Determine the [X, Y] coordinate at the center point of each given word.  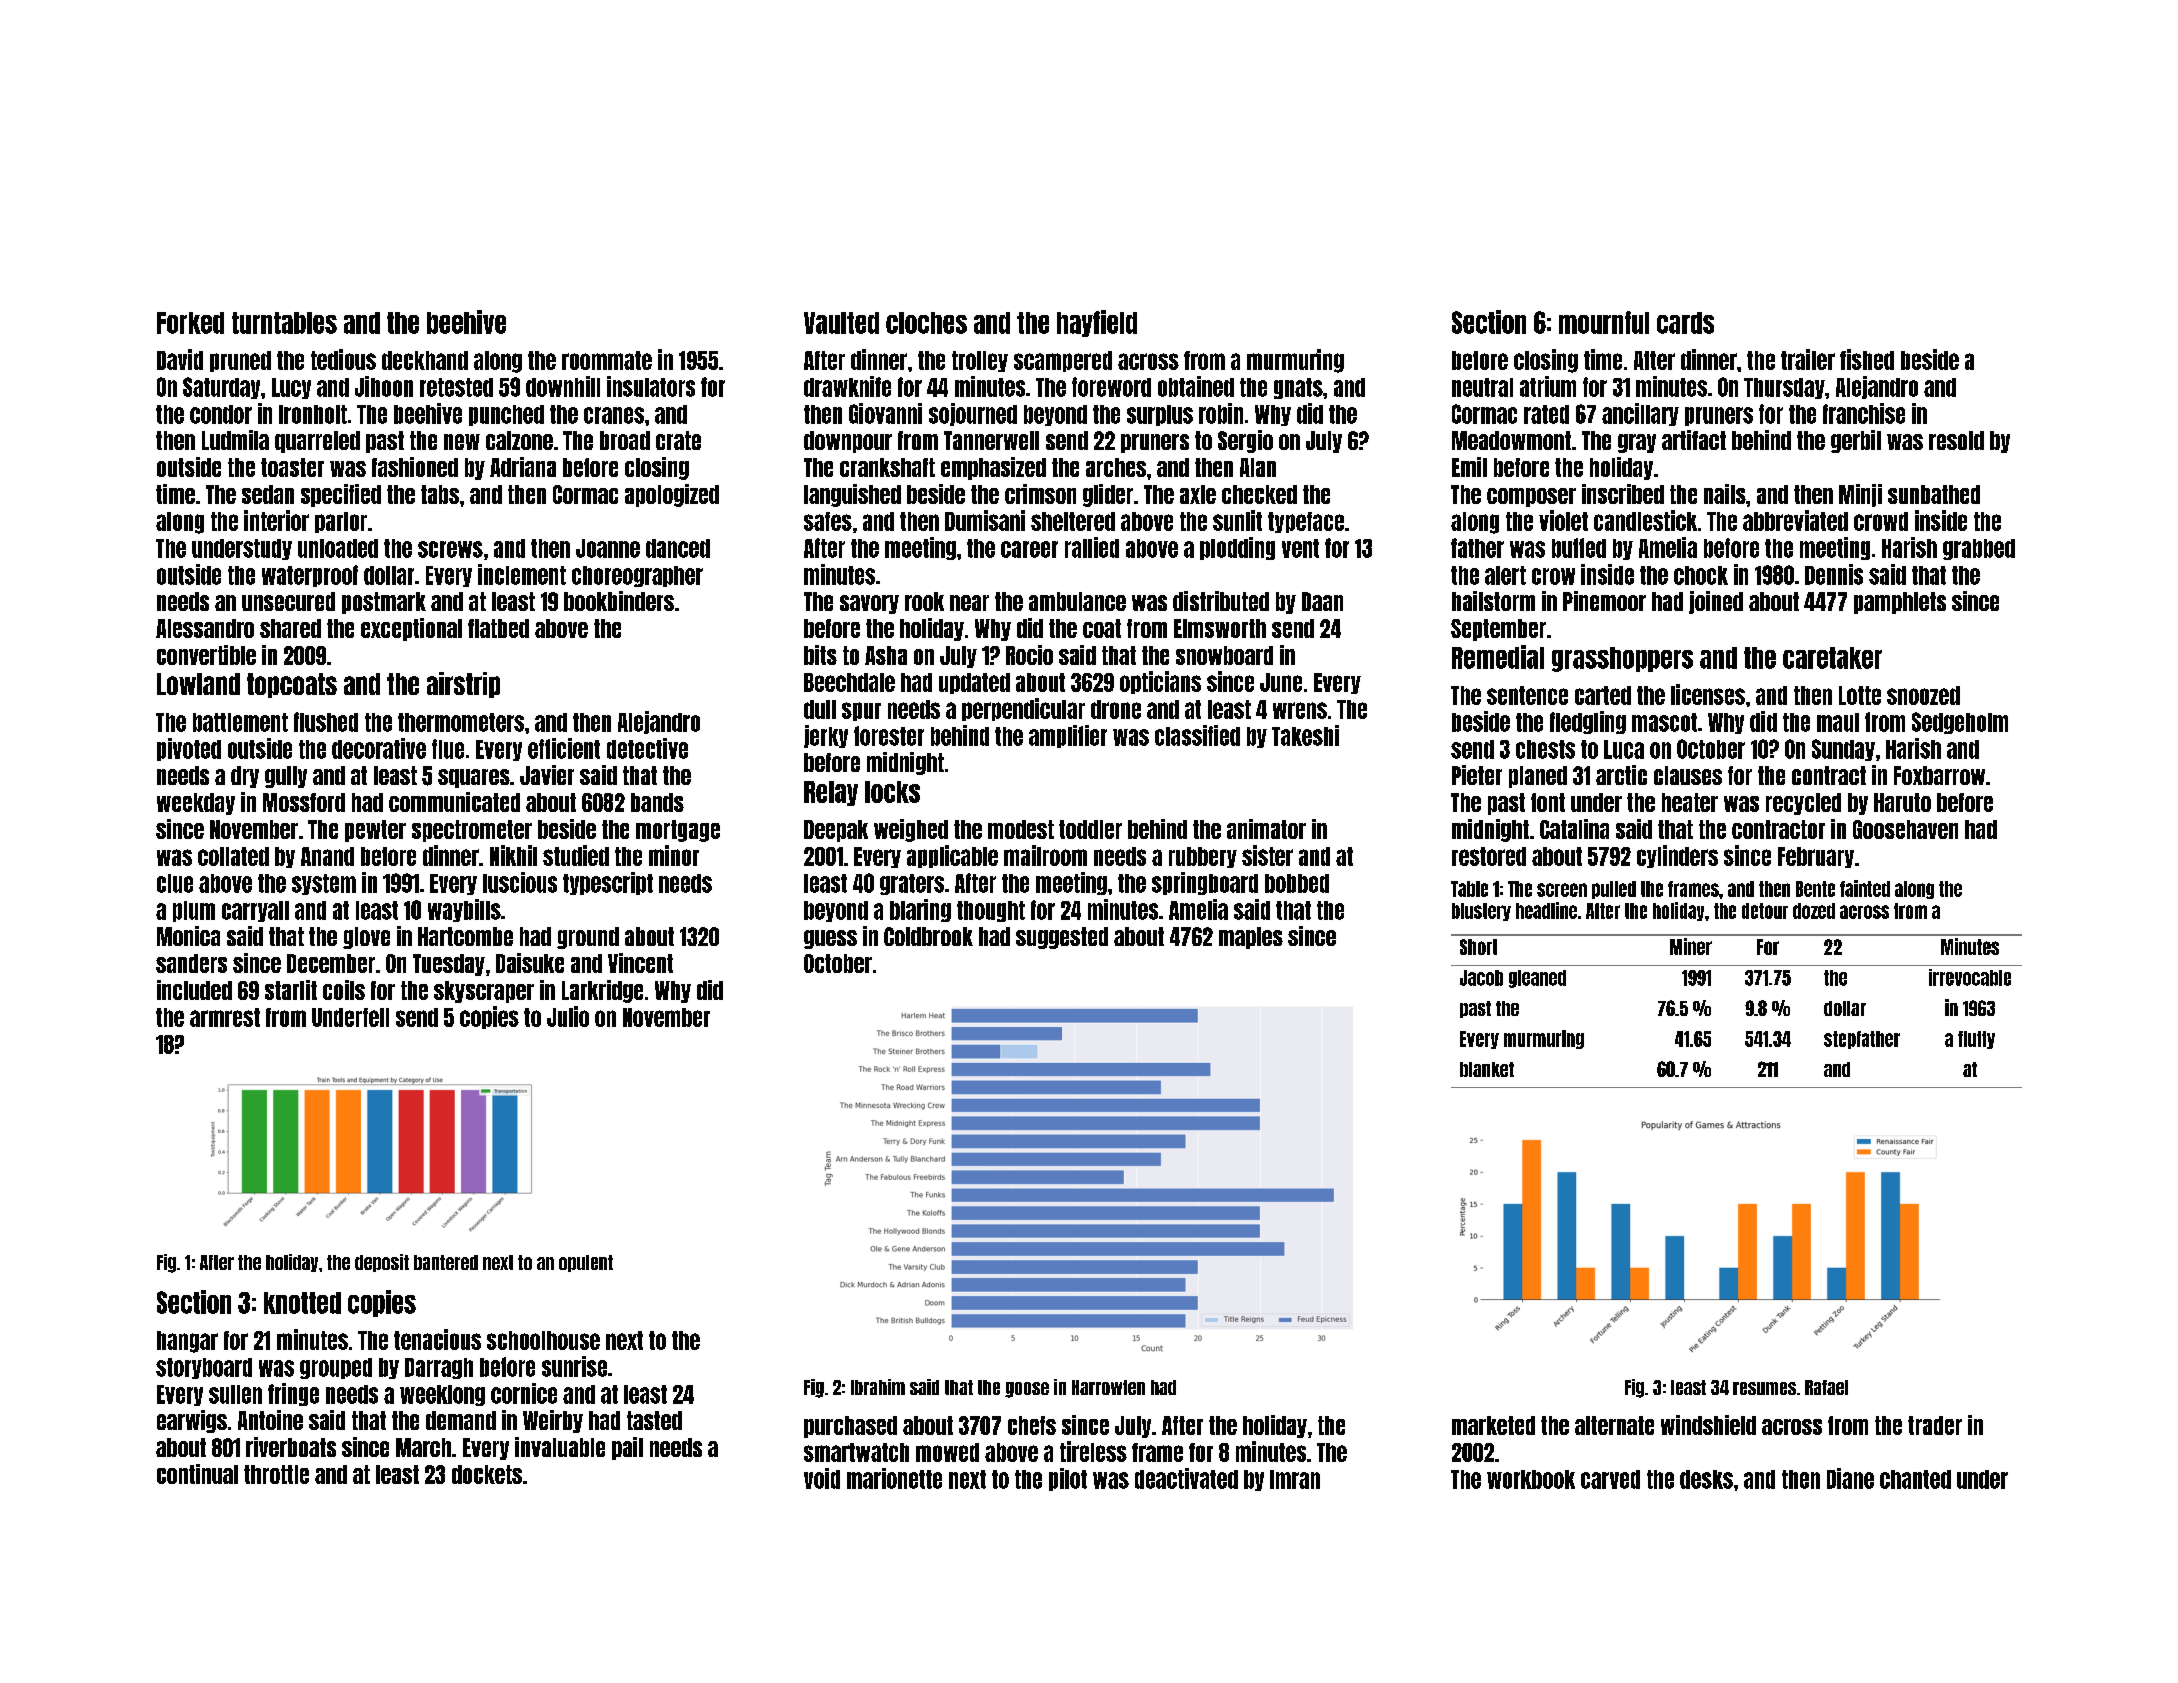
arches [1116, 467]
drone [1116, 709]
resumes [1764, 1388]
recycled [1803, 804]
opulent [586, 1263]
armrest [225, 1017]
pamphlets [1900, 603]
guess [830, 939]
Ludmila [235, 440]
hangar [187, 1342]
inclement [522, 574]
